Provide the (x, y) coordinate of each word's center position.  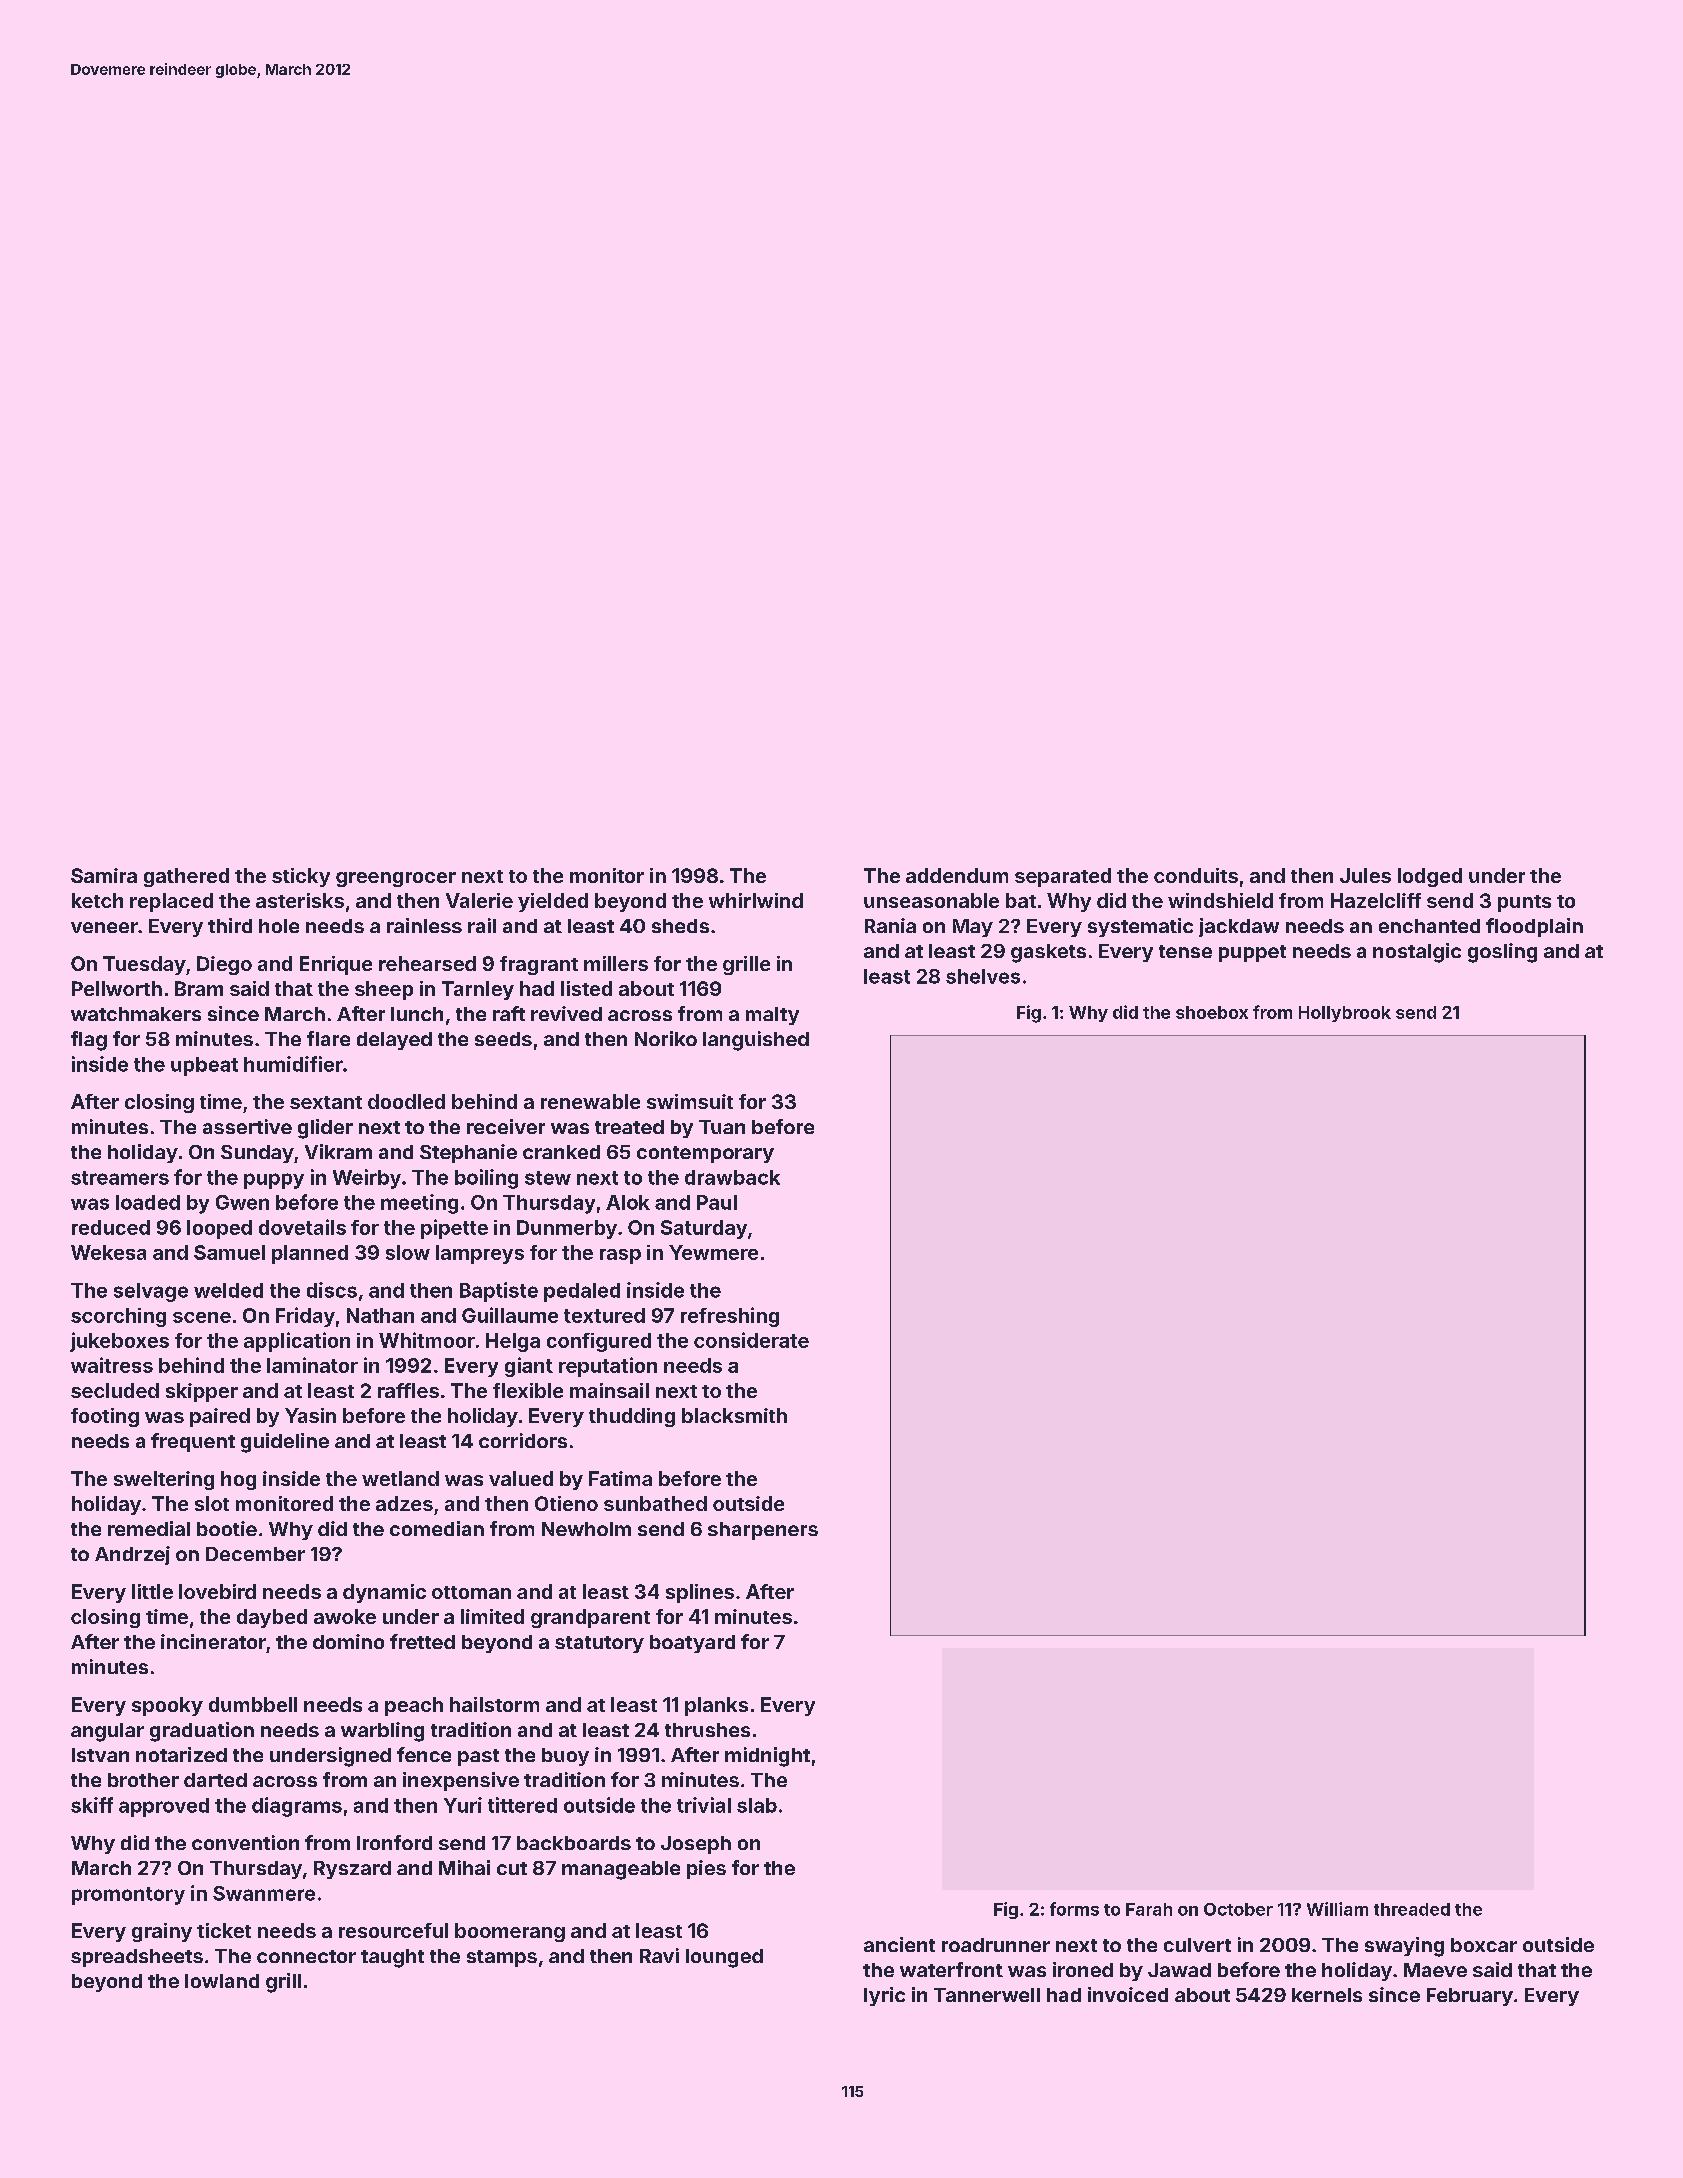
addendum (957, 875)
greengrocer (396, 879)
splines (700, 1593)
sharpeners (763, 1531)
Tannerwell (987, 1995)
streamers (120, 1178)
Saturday (704, 1229)
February (1470, 1997)
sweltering (164, 1480)
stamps (502, 1958)
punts (1524, 903)
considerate (751, 1340)
